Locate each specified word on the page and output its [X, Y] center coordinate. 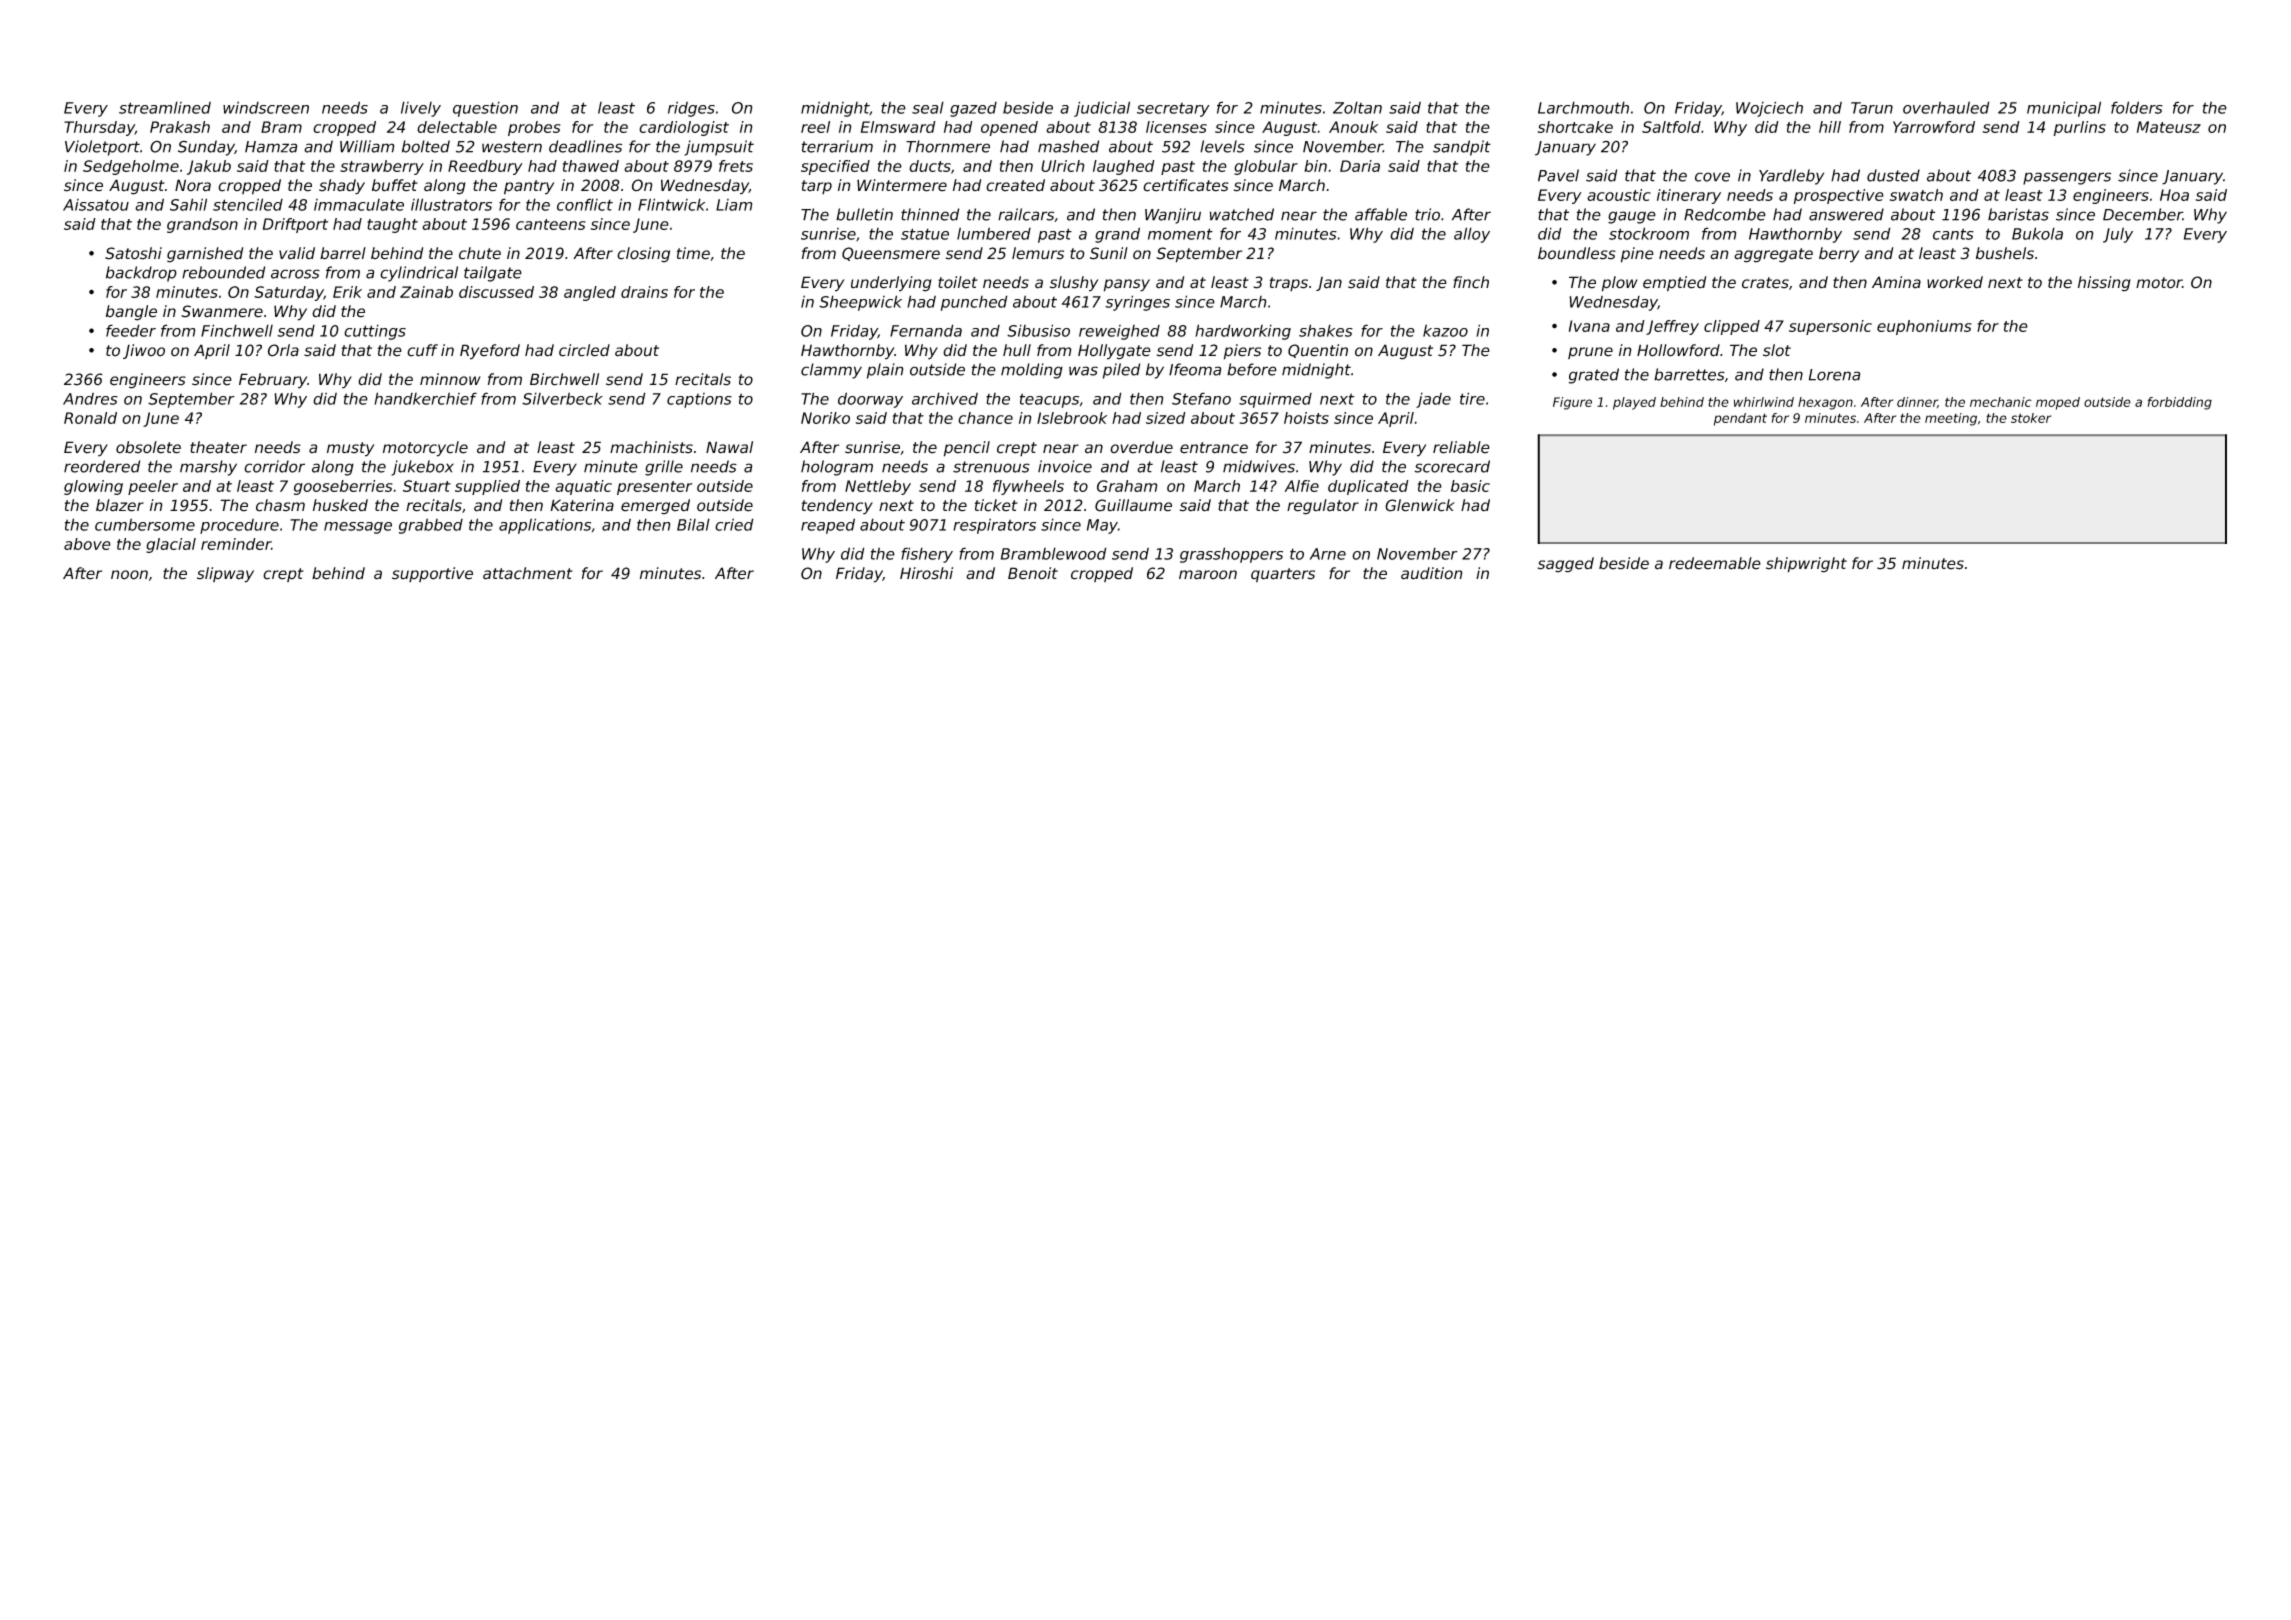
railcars [1026, 214]
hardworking [1243, 332]
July [2118, 235]
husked [340, 505]
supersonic [1830, 327]
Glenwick [1420, 505]
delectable [457, 127]
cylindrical [419, 274]
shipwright [1806, 565]
